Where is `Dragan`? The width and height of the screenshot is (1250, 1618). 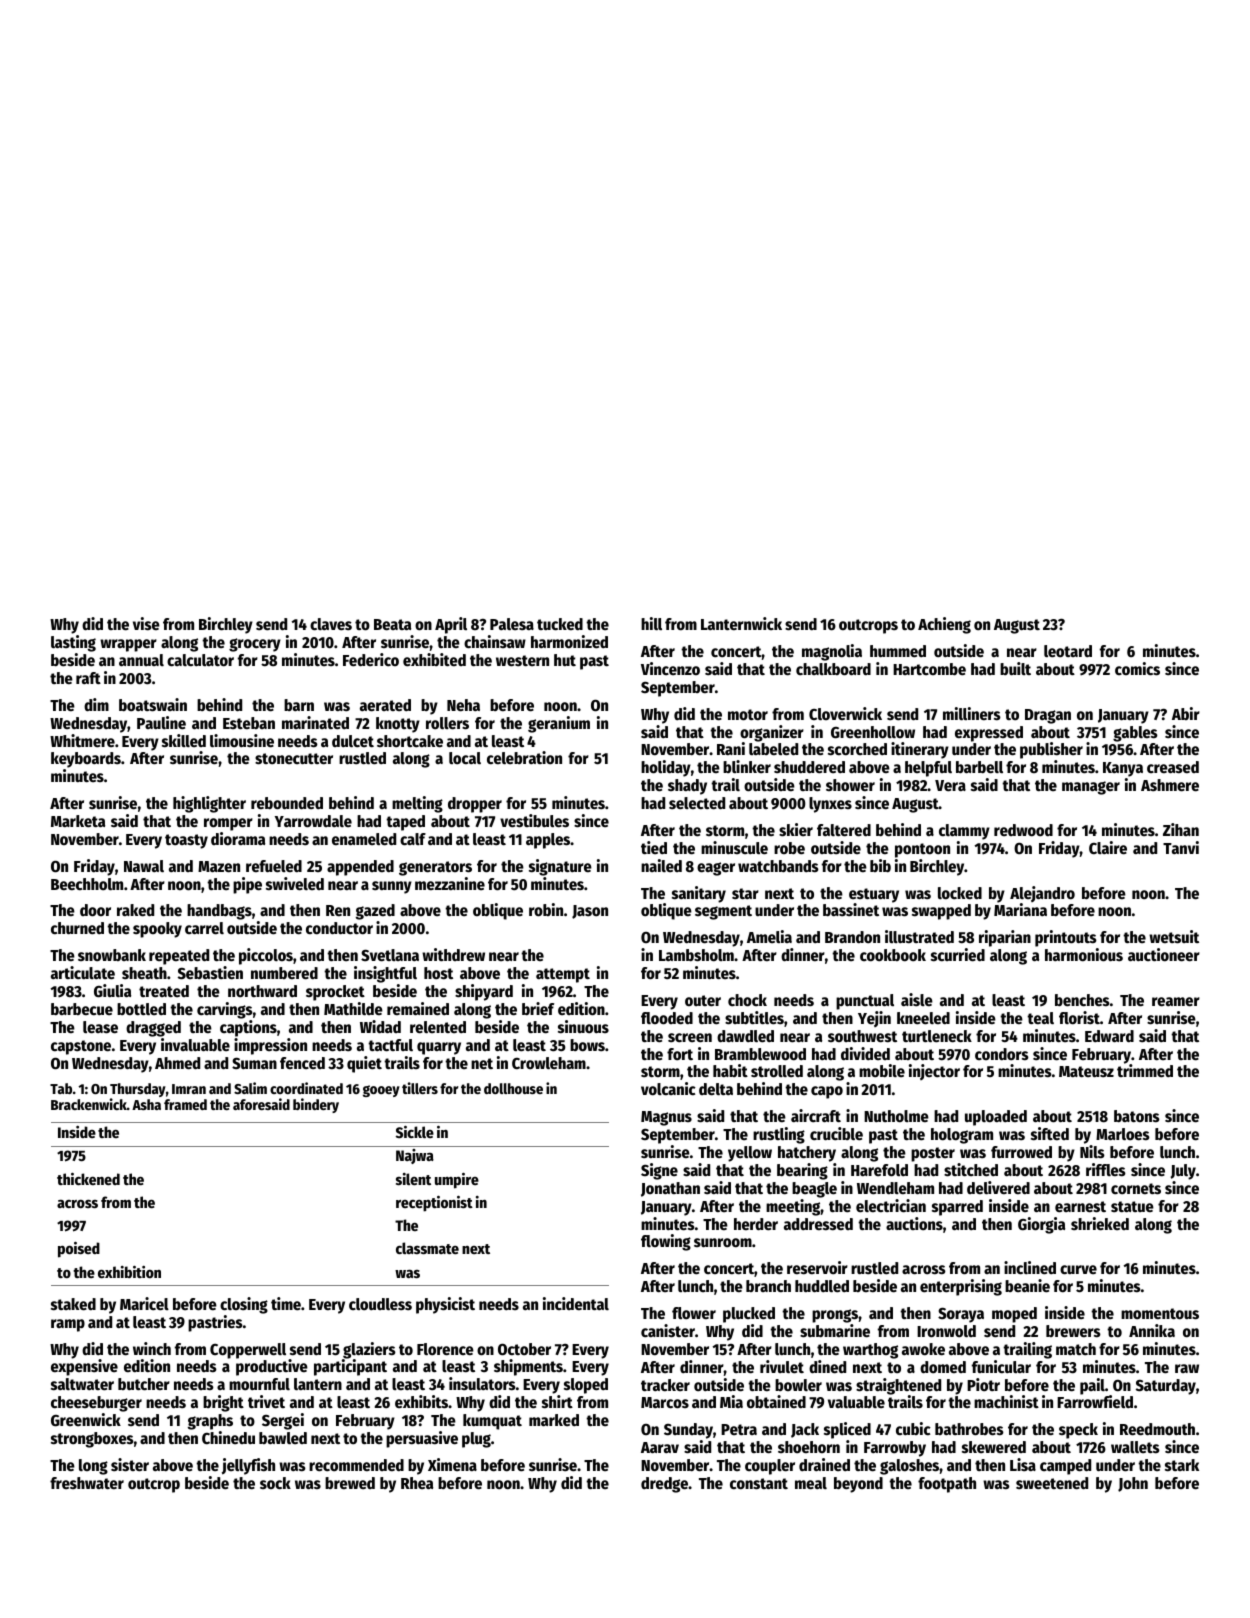 Dragan is located at coordinates (1048, 716).
